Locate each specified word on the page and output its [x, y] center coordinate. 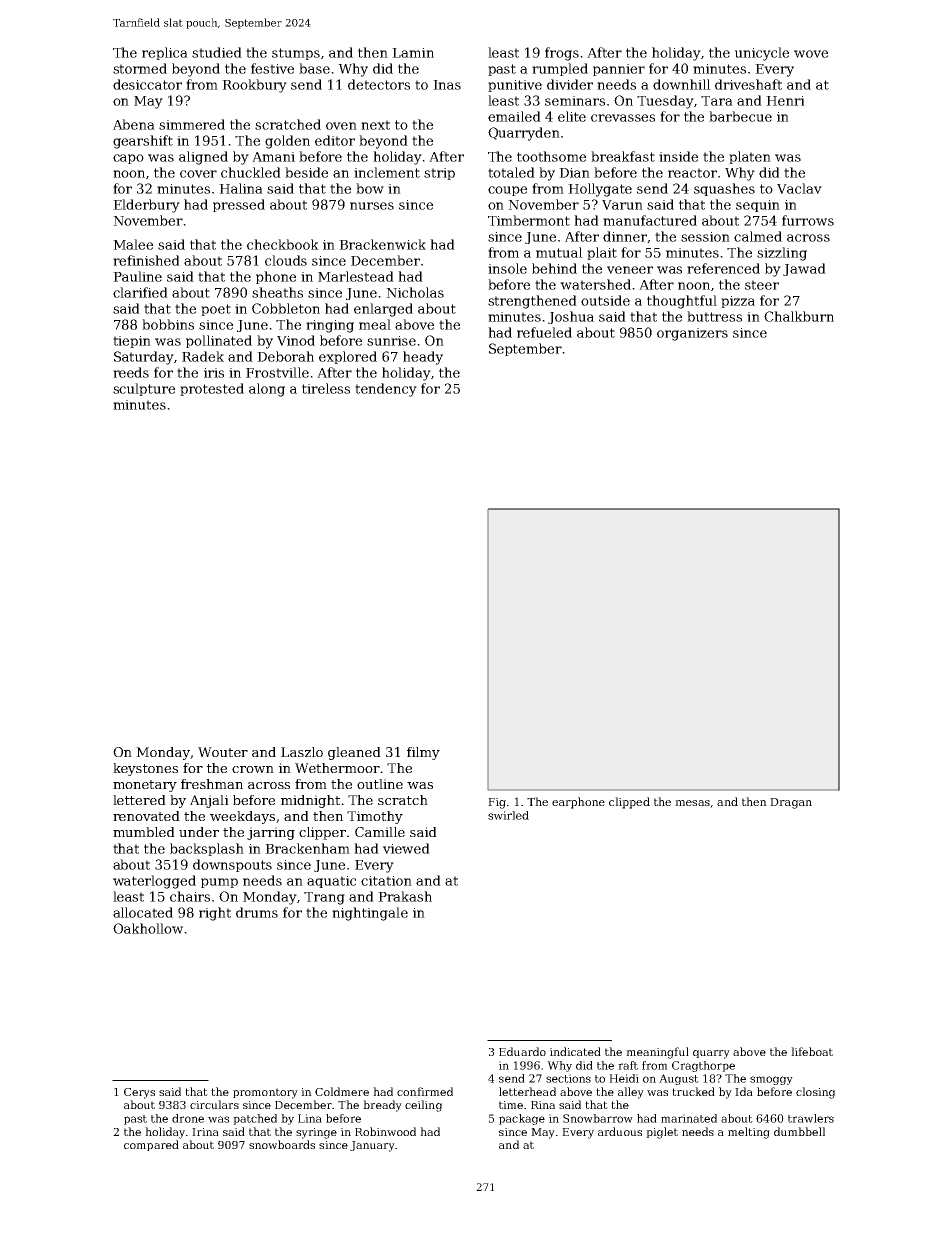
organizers [692, 334]
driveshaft [748, 84]
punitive [515, 86]
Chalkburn [799, 316]
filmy [423, 753]
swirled [508, 815]
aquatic [331, 882]
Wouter [223, 752]
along [267, 390]
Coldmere [342, 1091]
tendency [386, 390]
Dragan [791, 803]
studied [217, 52]
